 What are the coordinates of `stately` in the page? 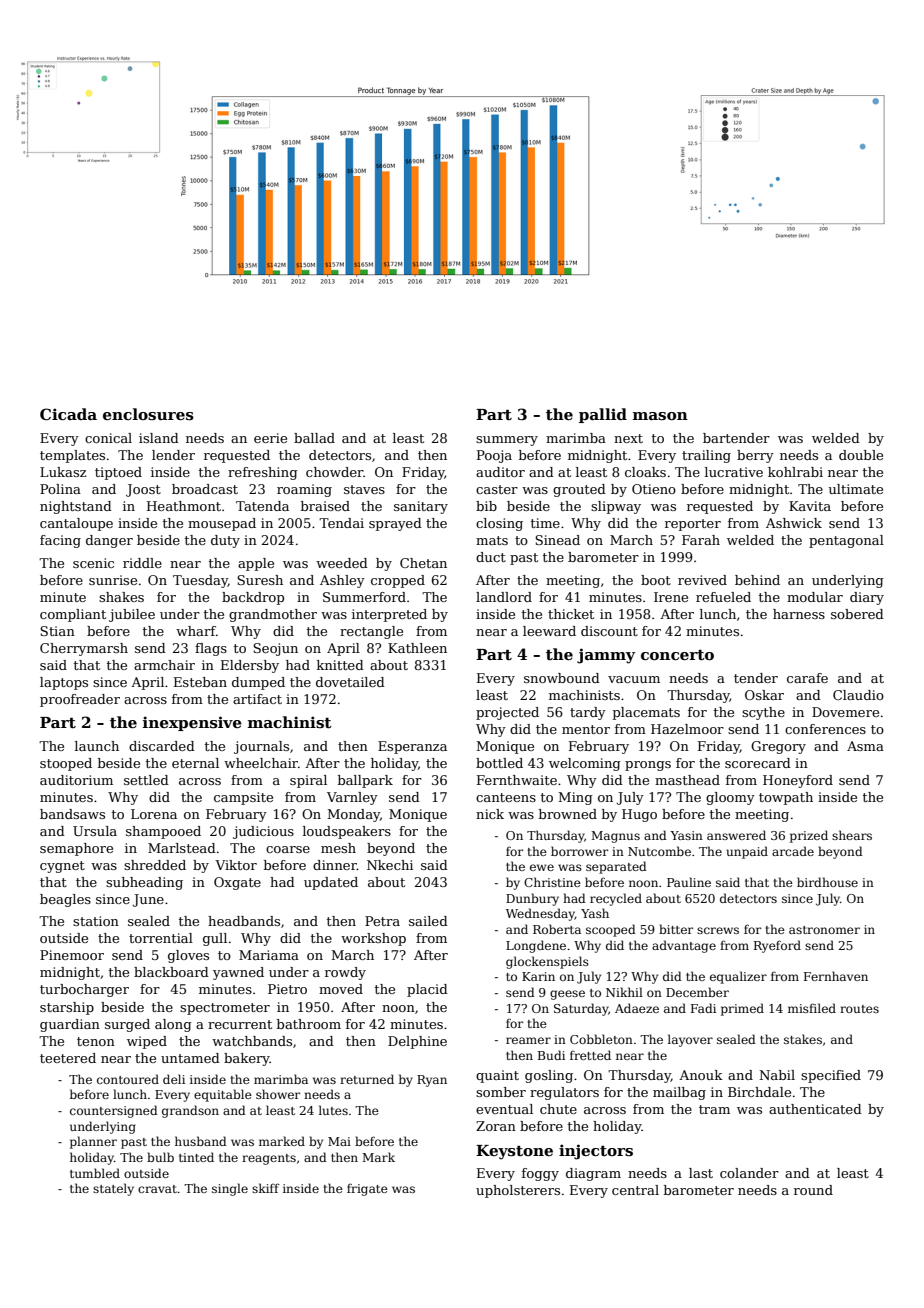 It's located at (113, 1189).
